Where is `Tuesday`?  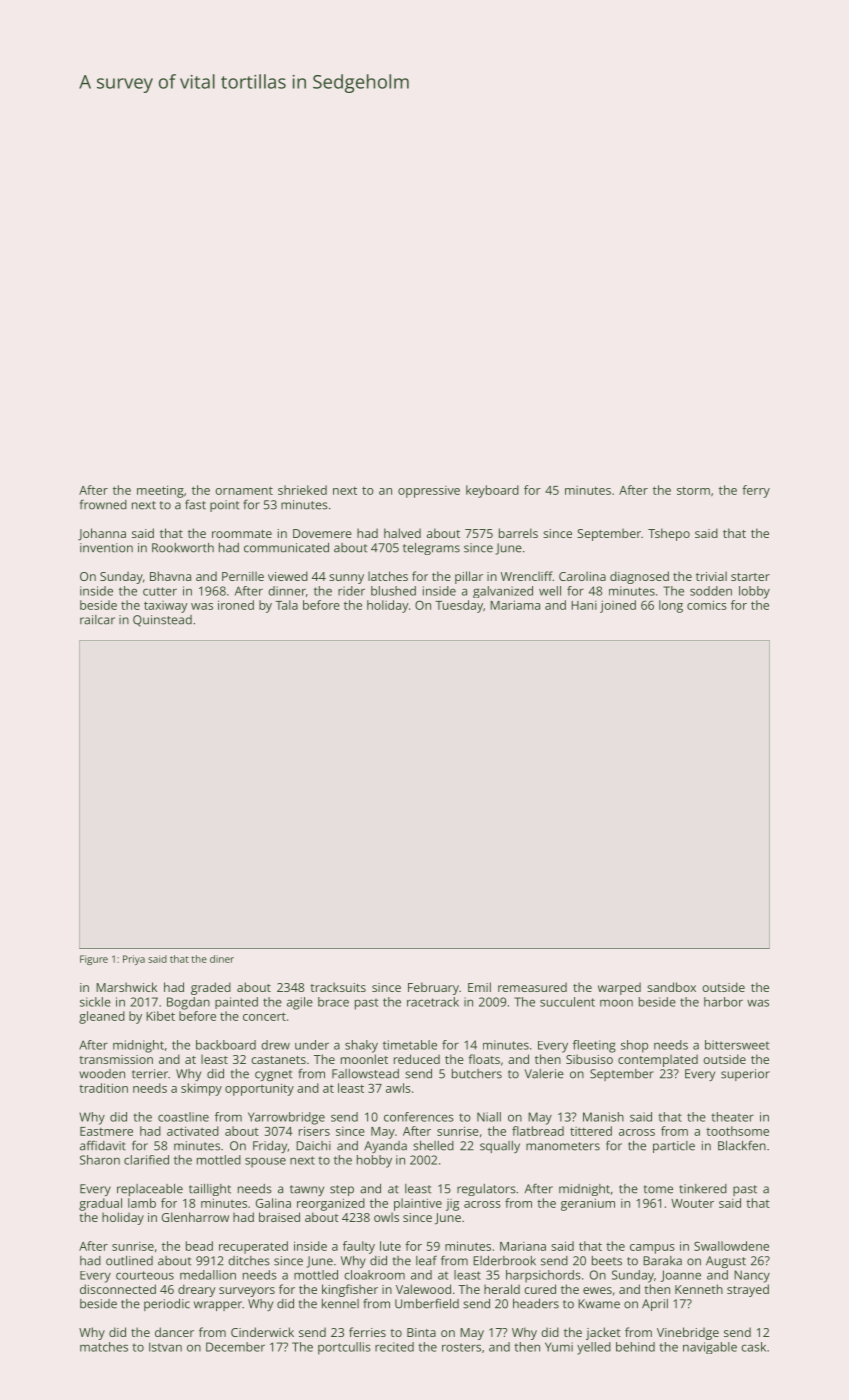
Tuesday is located at coordinates (459, 606).
